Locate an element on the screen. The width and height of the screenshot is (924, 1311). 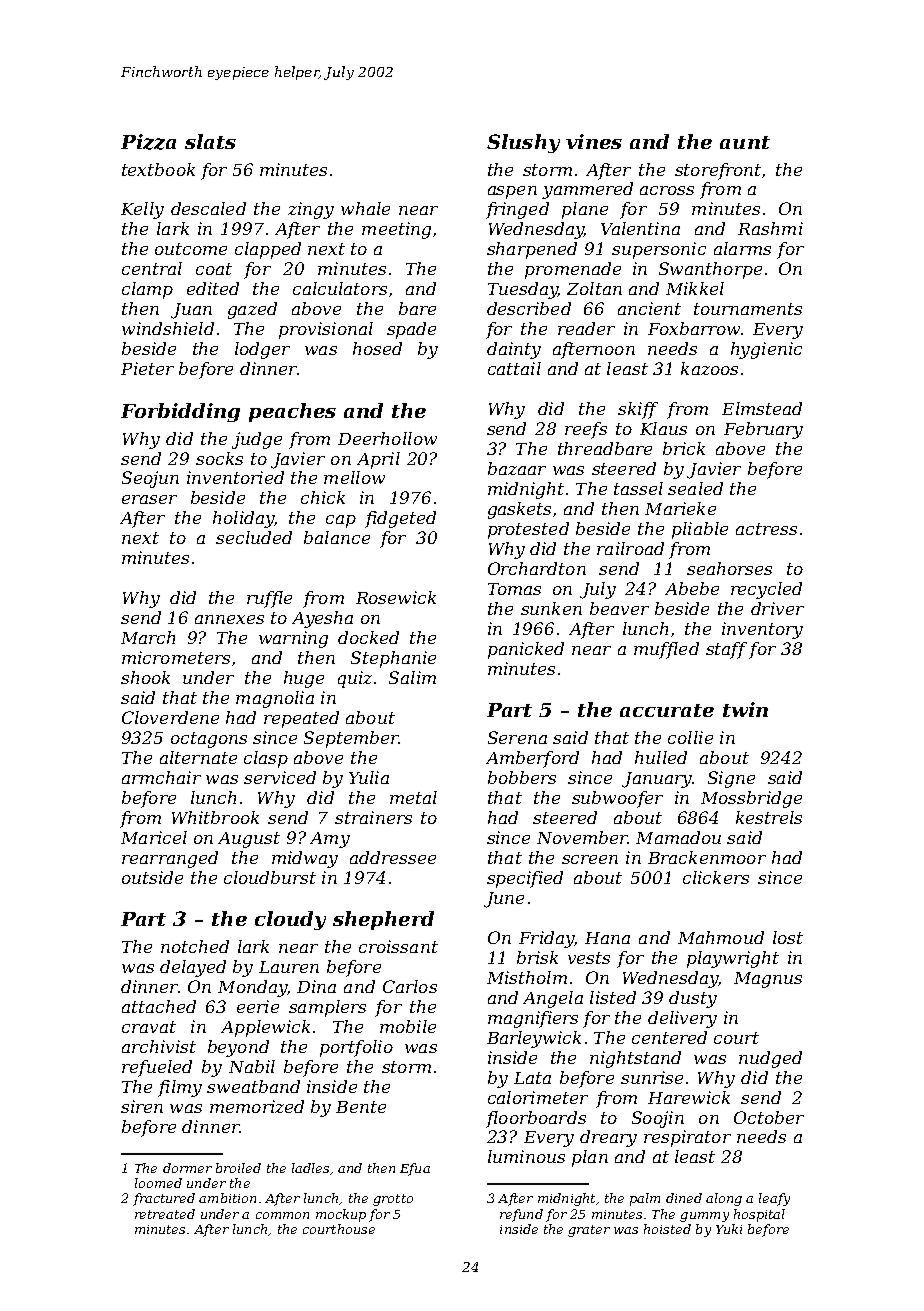
Mamadou is located at coordinates (678, 837).
